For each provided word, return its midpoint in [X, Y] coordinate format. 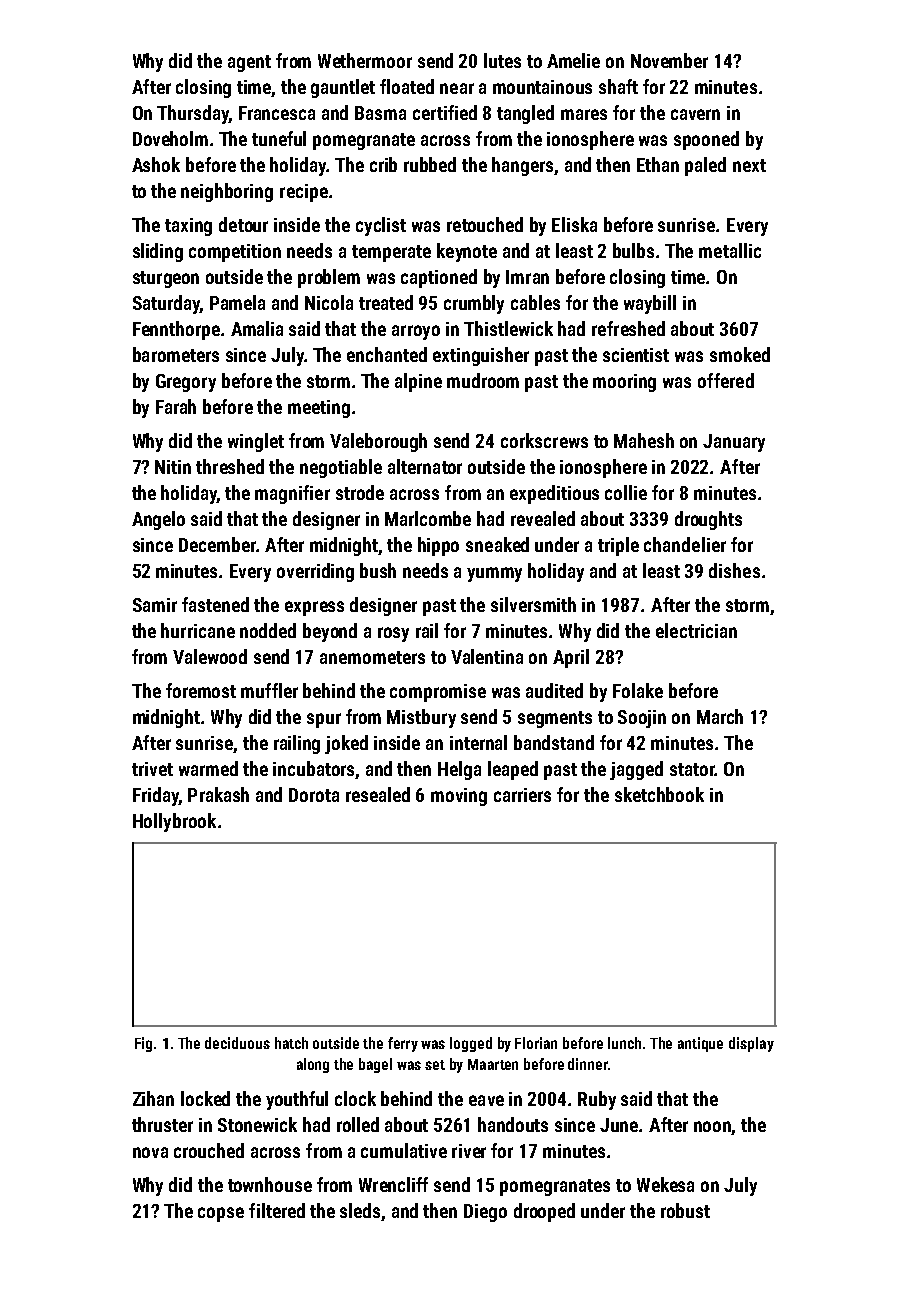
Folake [638, 690]
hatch [291, 1043]
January [734, 443]
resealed [378, 794]
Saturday [166, 304]
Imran [527, 277]
